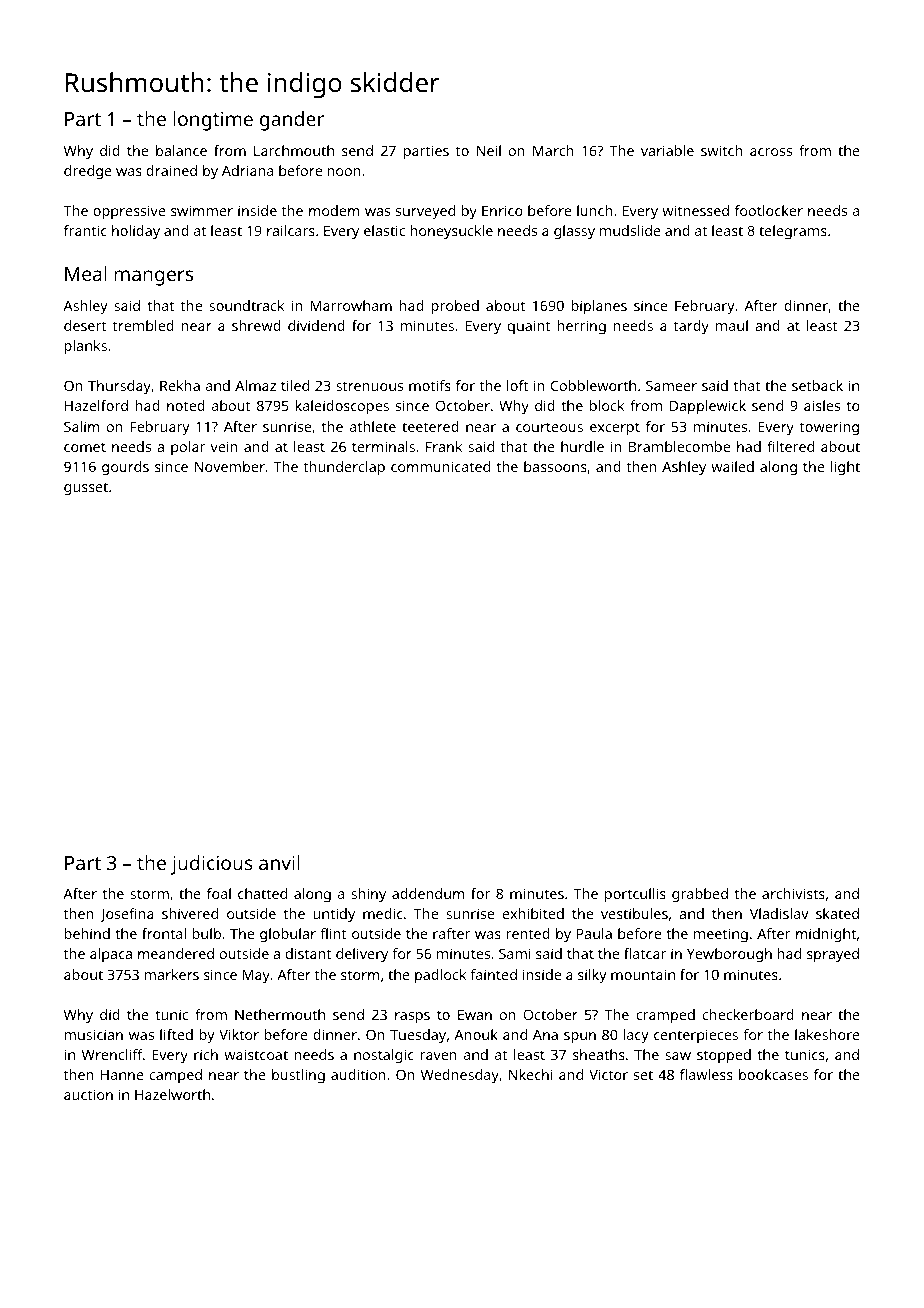 The image size is (924, 1308). Describe the element at coordinates (428, 893) in the screenshot. I see `addendum` at that location.
